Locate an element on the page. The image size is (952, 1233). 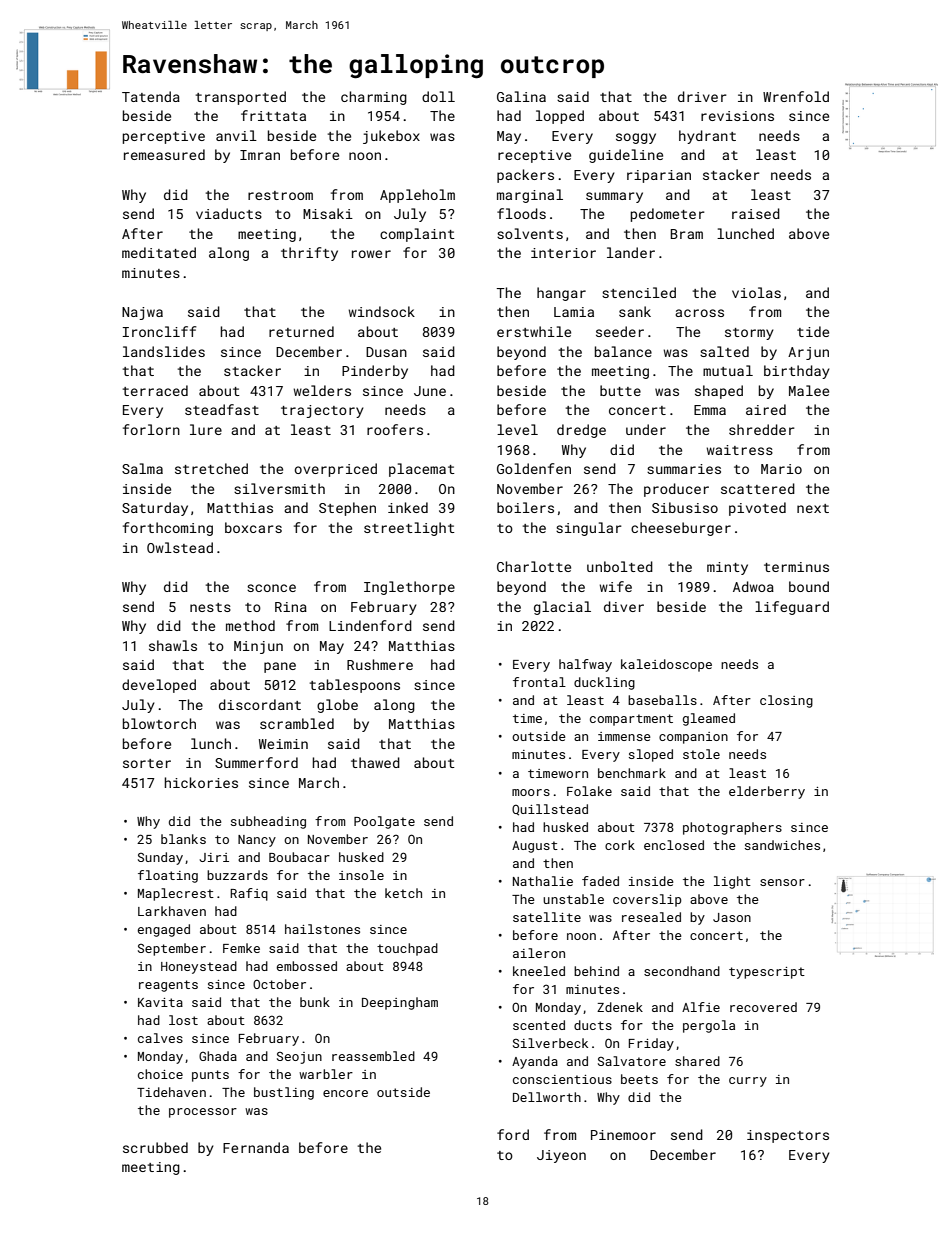
sorter is located at coordinates (147, 763).
